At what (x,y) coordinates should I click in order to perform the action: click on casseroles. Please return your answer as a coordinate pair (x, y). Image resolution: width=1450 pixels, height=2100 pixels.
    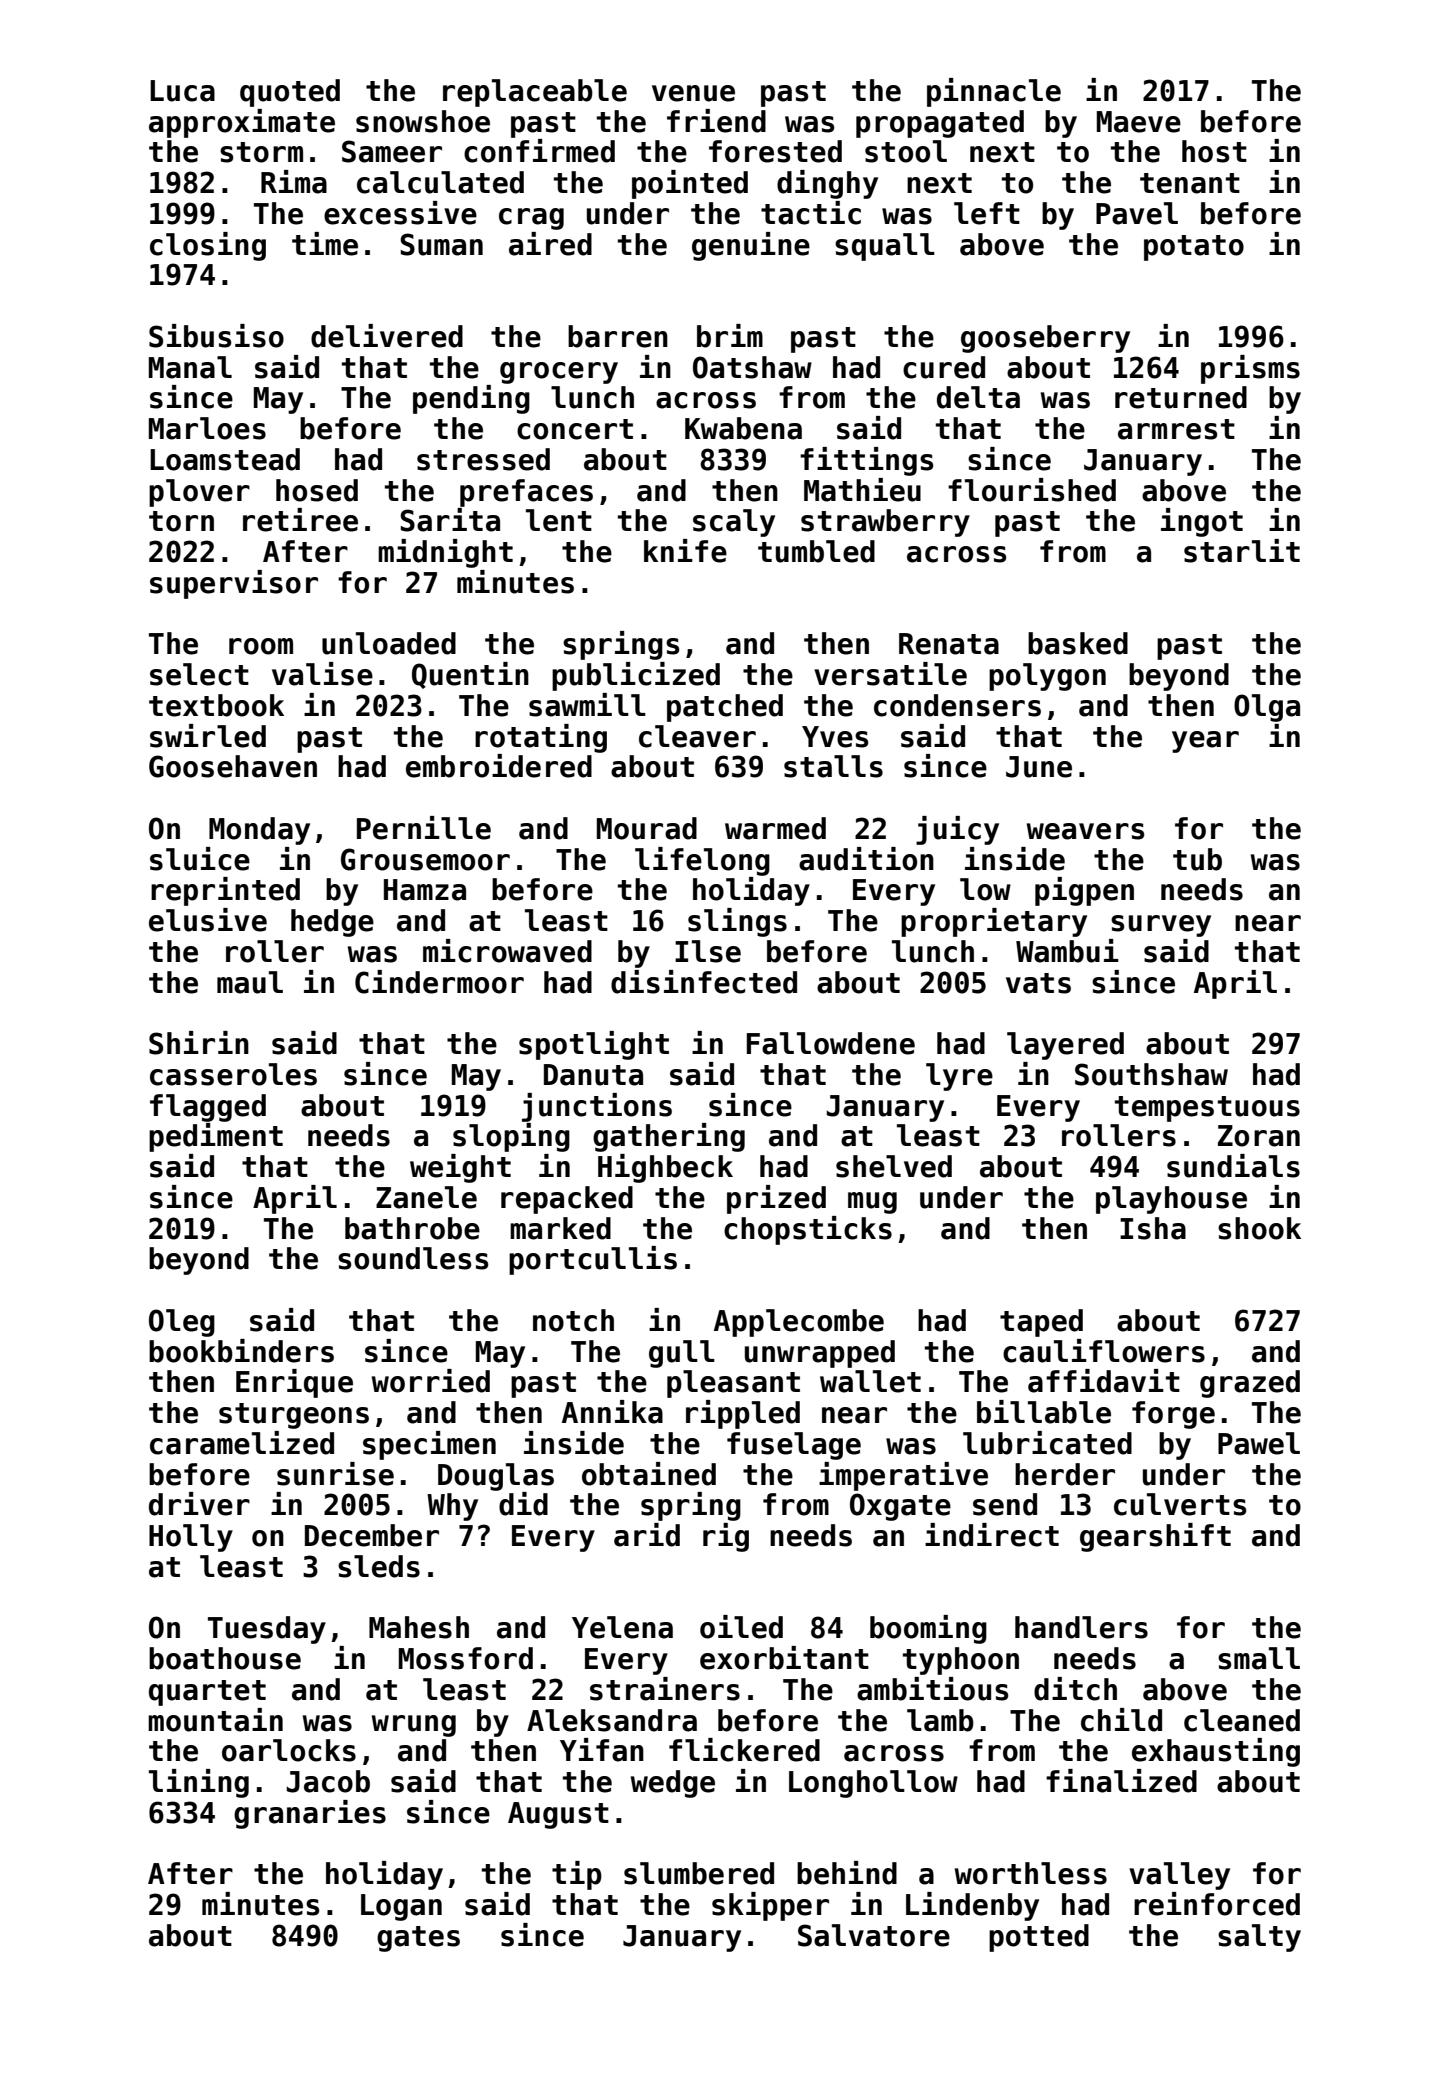
    Looking at the image, I should click on (233, 1074).
